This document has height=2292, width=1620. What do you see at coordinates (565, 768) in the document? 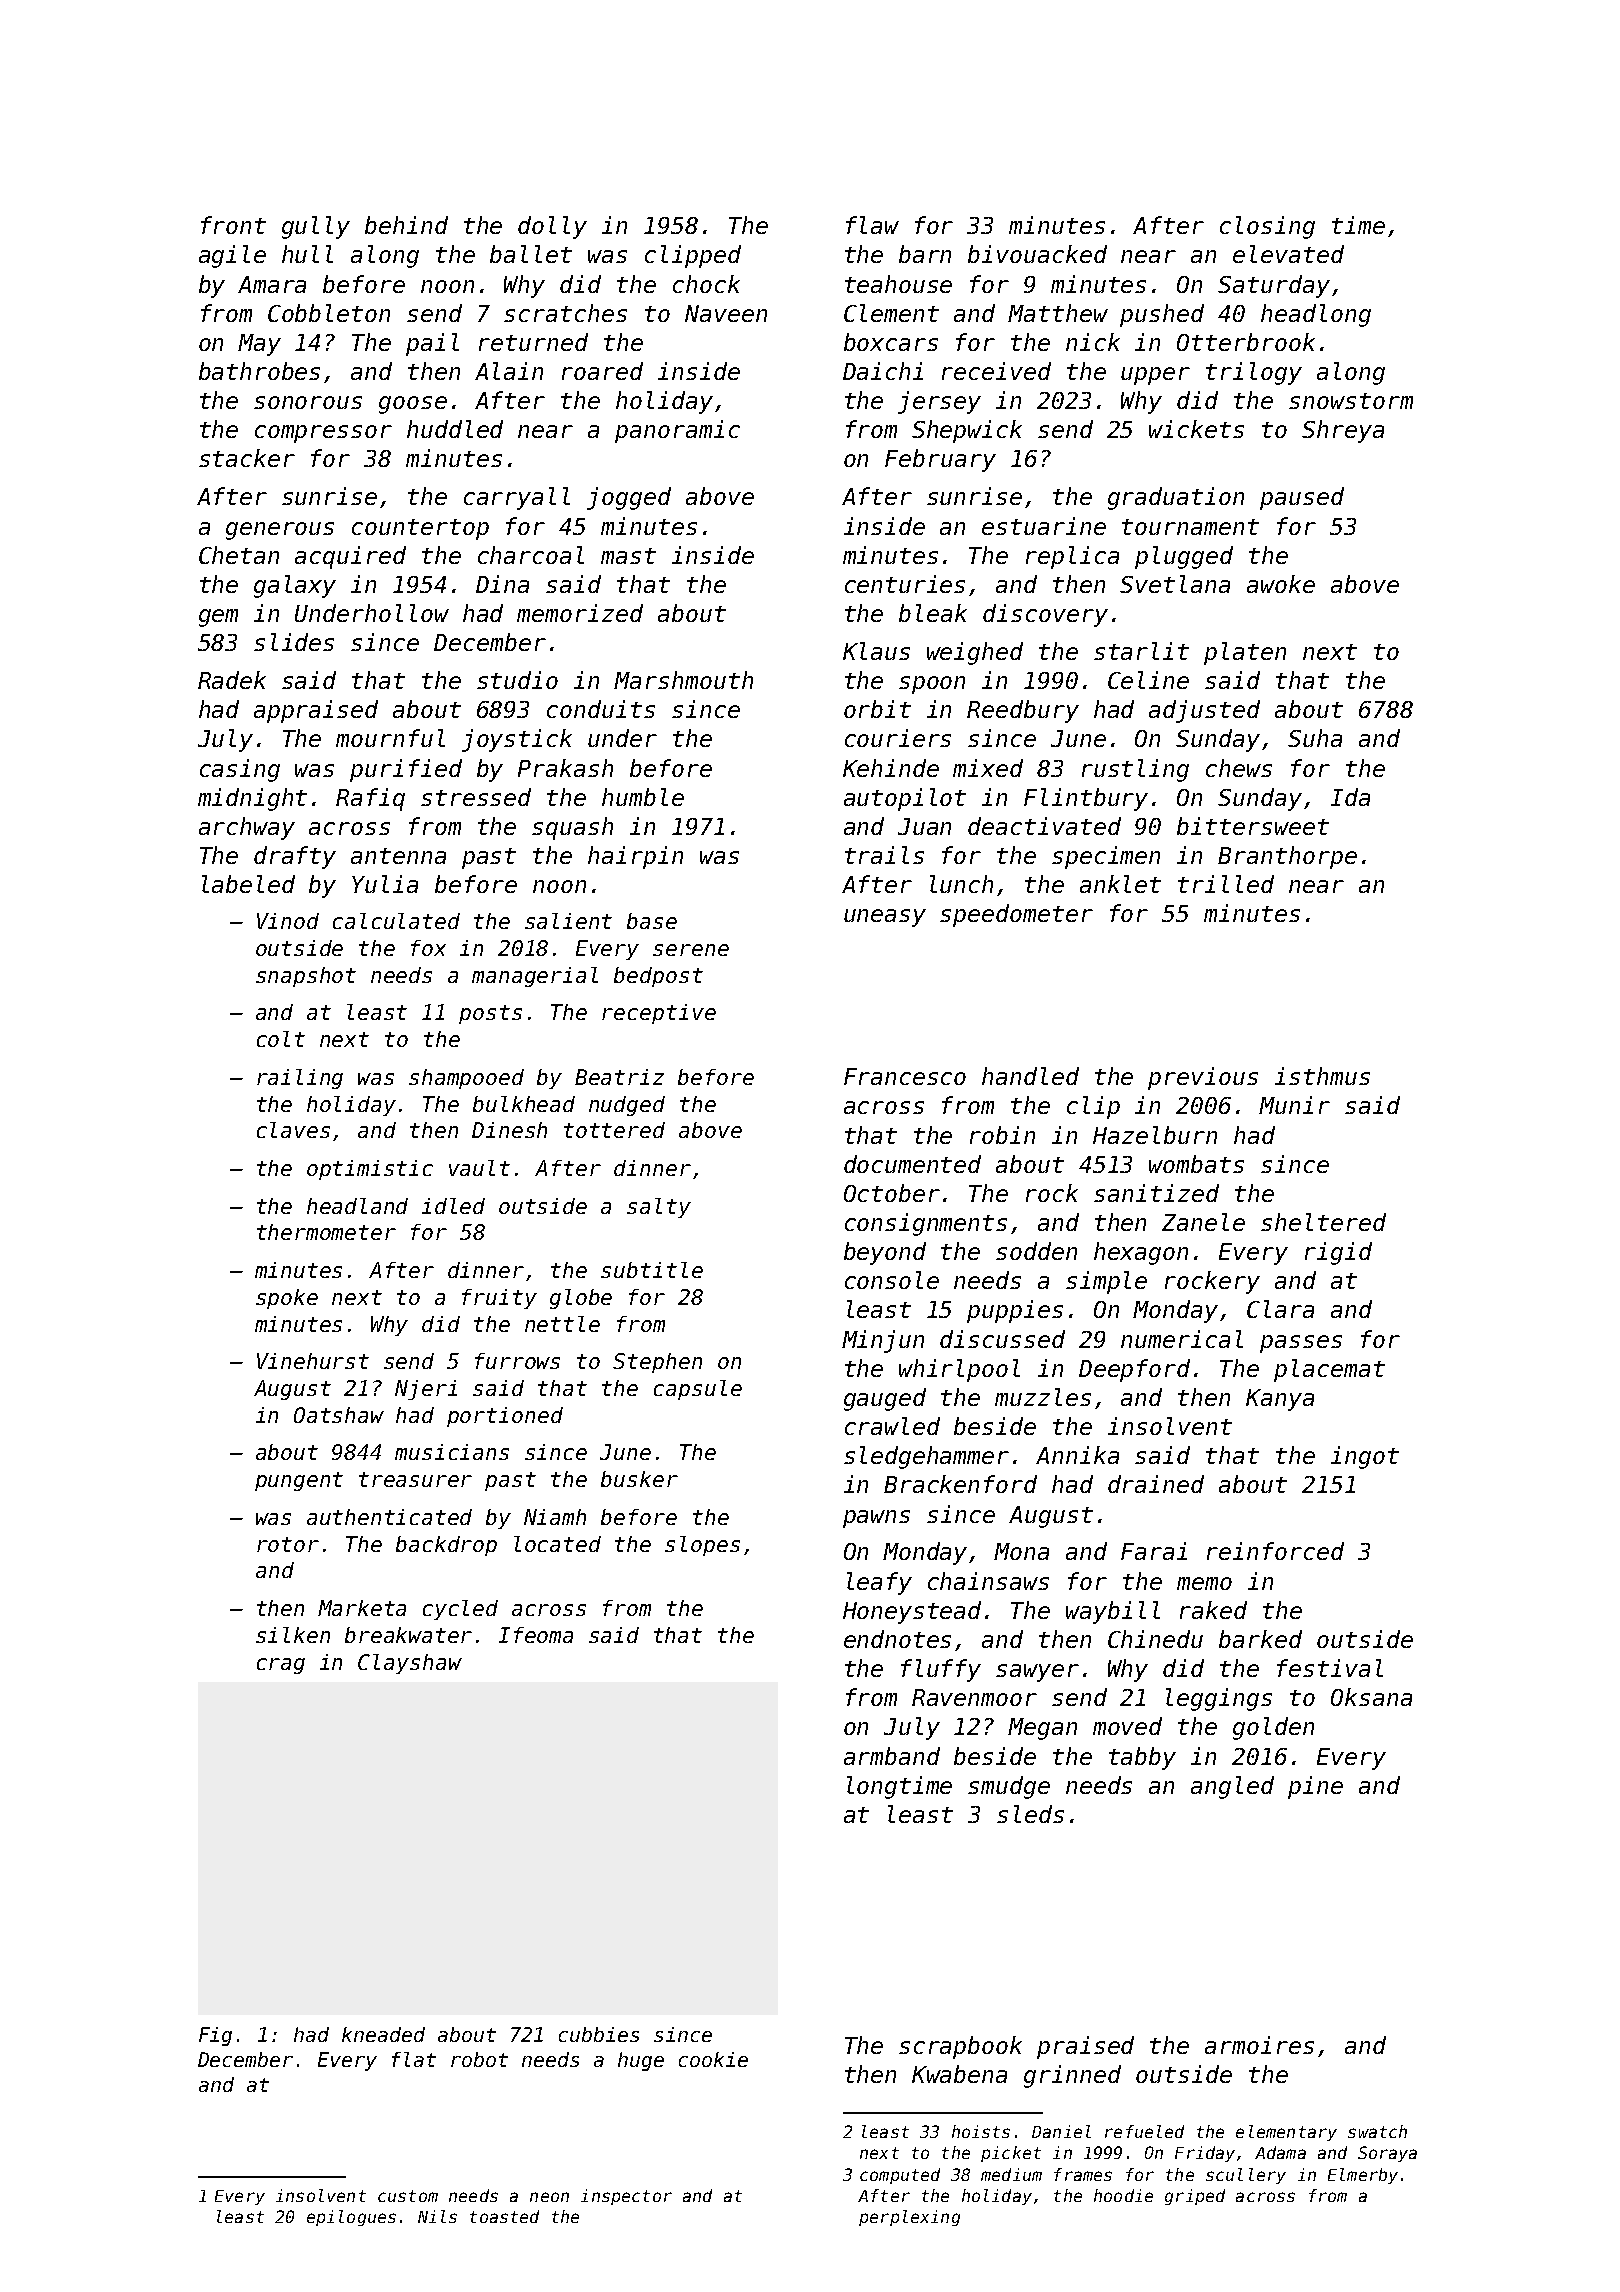
I see `Prakash` at bounding box center [565, 768].
